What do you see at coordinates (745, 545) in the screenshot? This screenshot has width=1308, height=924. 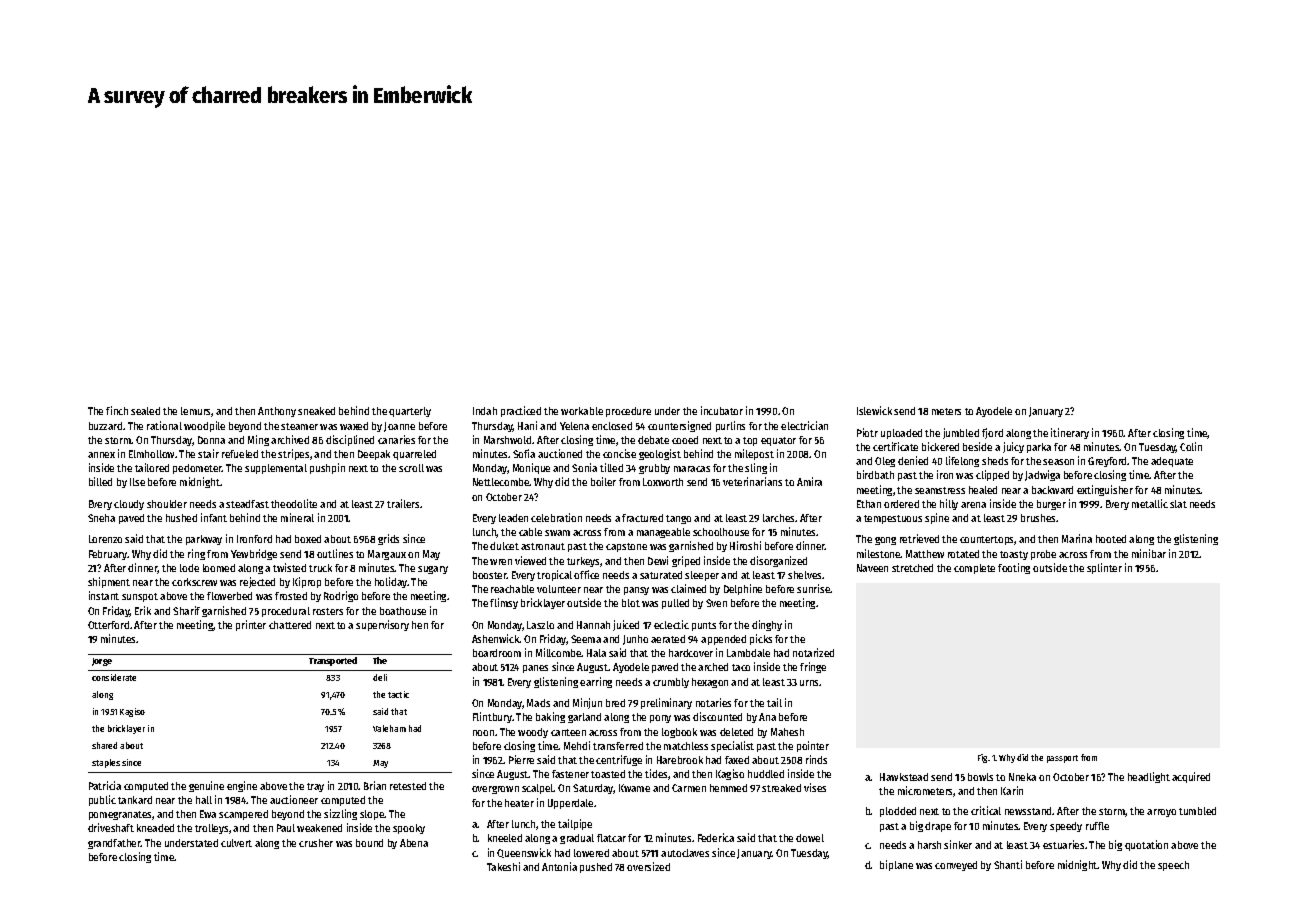 I see `Hiroshi` at bounding box center [745, 545].
